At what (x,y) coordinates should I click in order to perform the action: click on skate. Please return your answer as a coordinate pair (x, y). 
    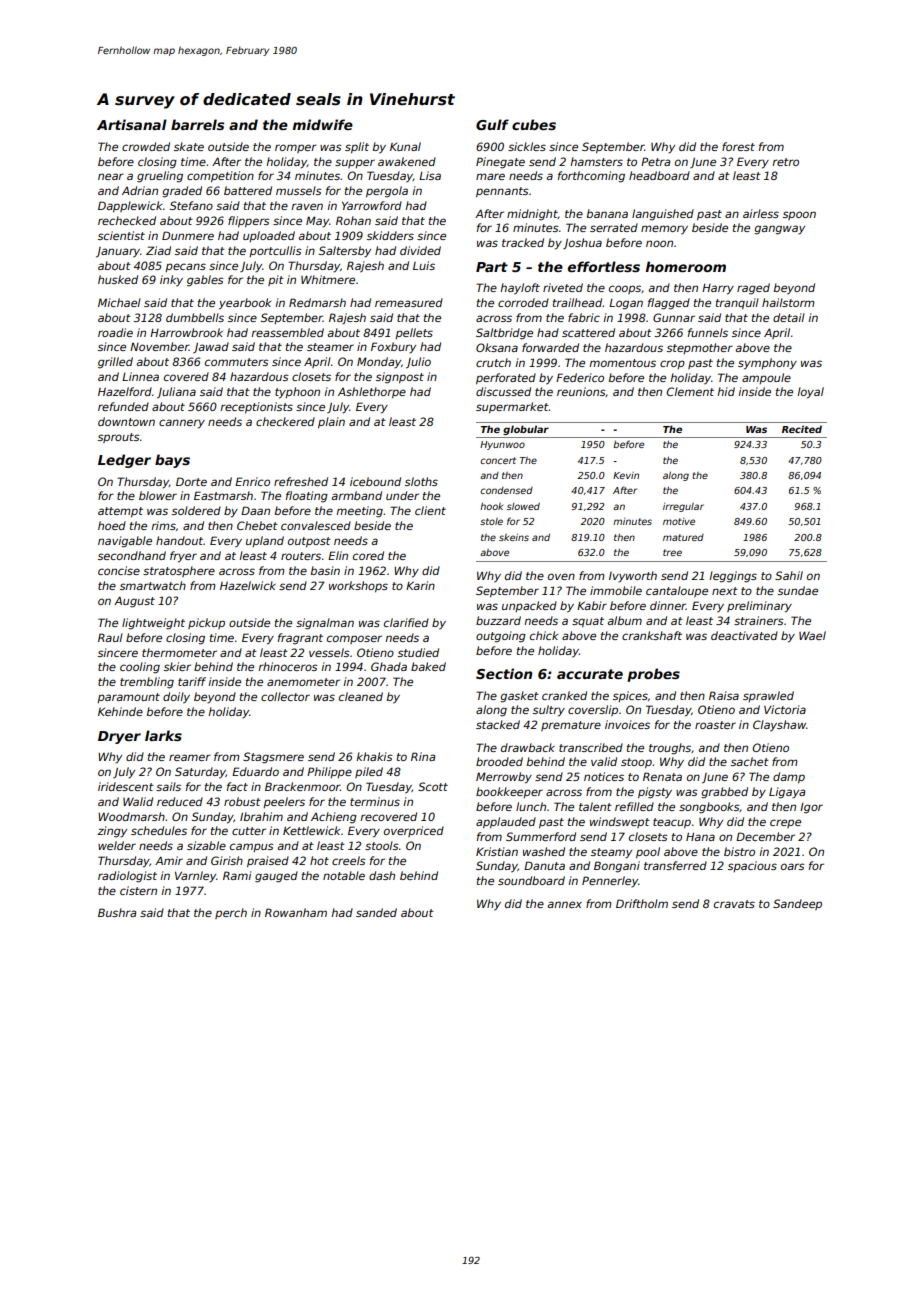
    Looking at the image, I should click on (189, 146).
